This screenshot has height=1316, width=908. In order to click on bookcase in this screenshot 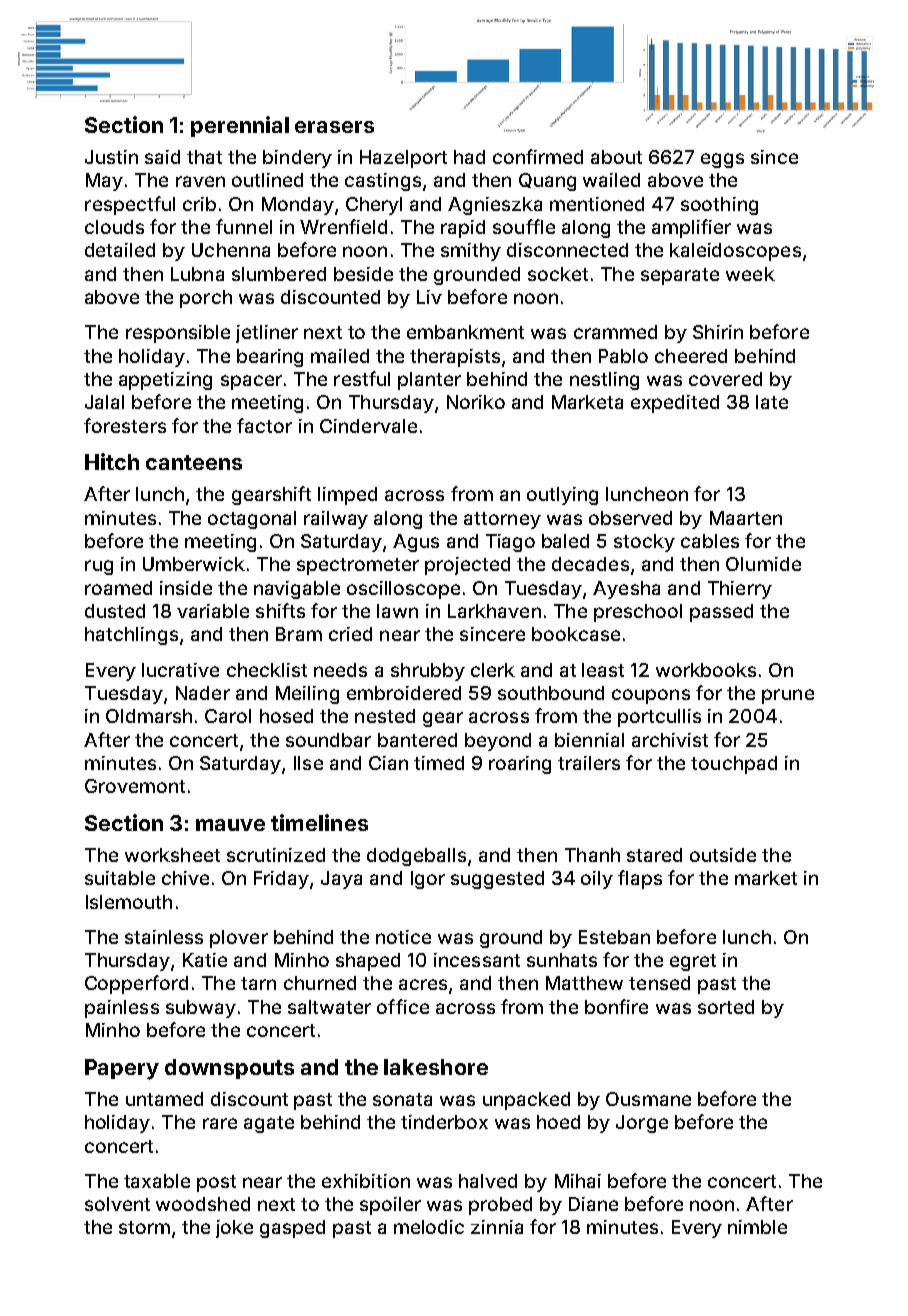, I will do `click(576, 634)`.
